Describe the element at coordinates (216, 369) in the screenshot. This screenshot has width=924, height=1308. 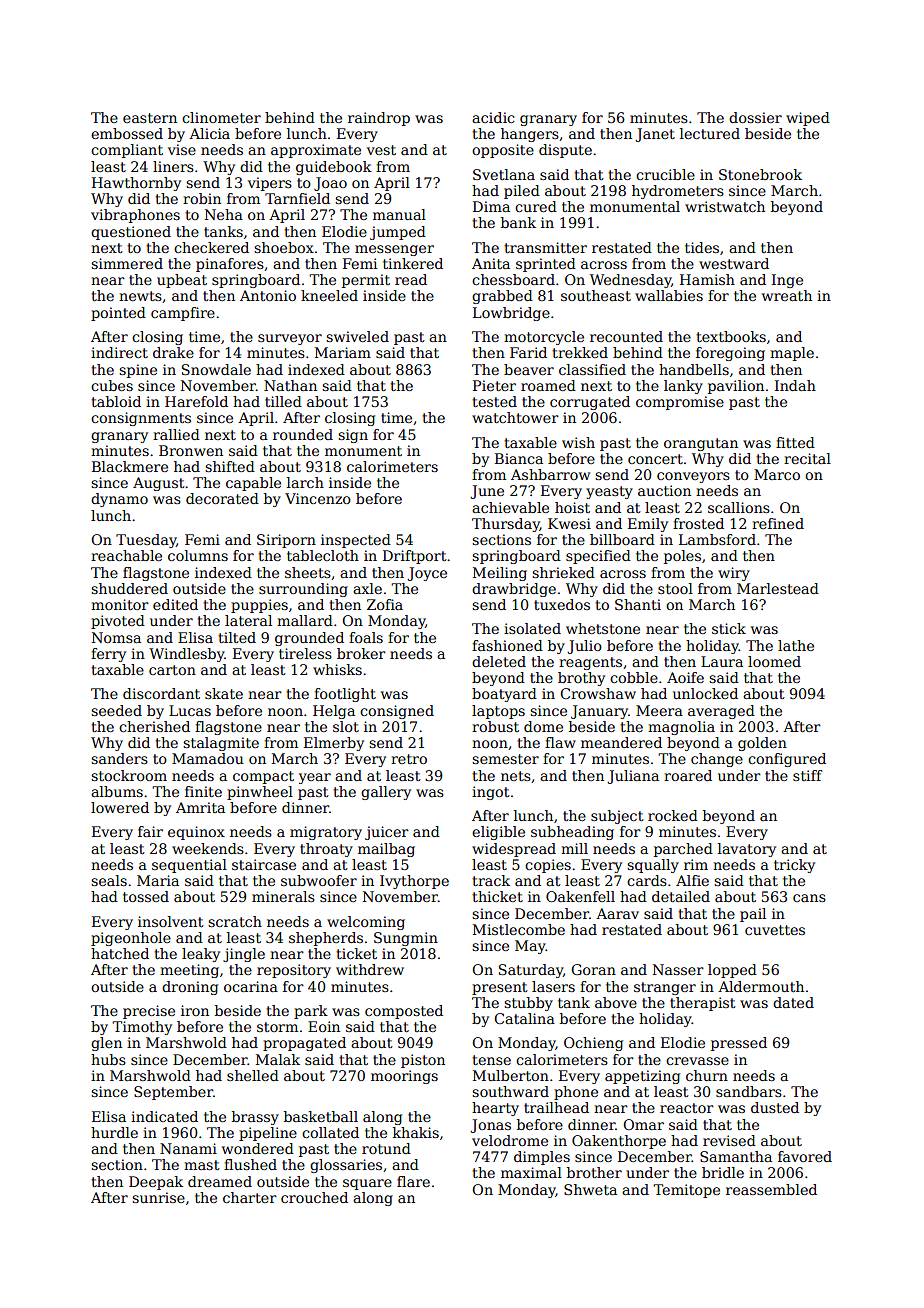
I see `Snowdale` at that location.
